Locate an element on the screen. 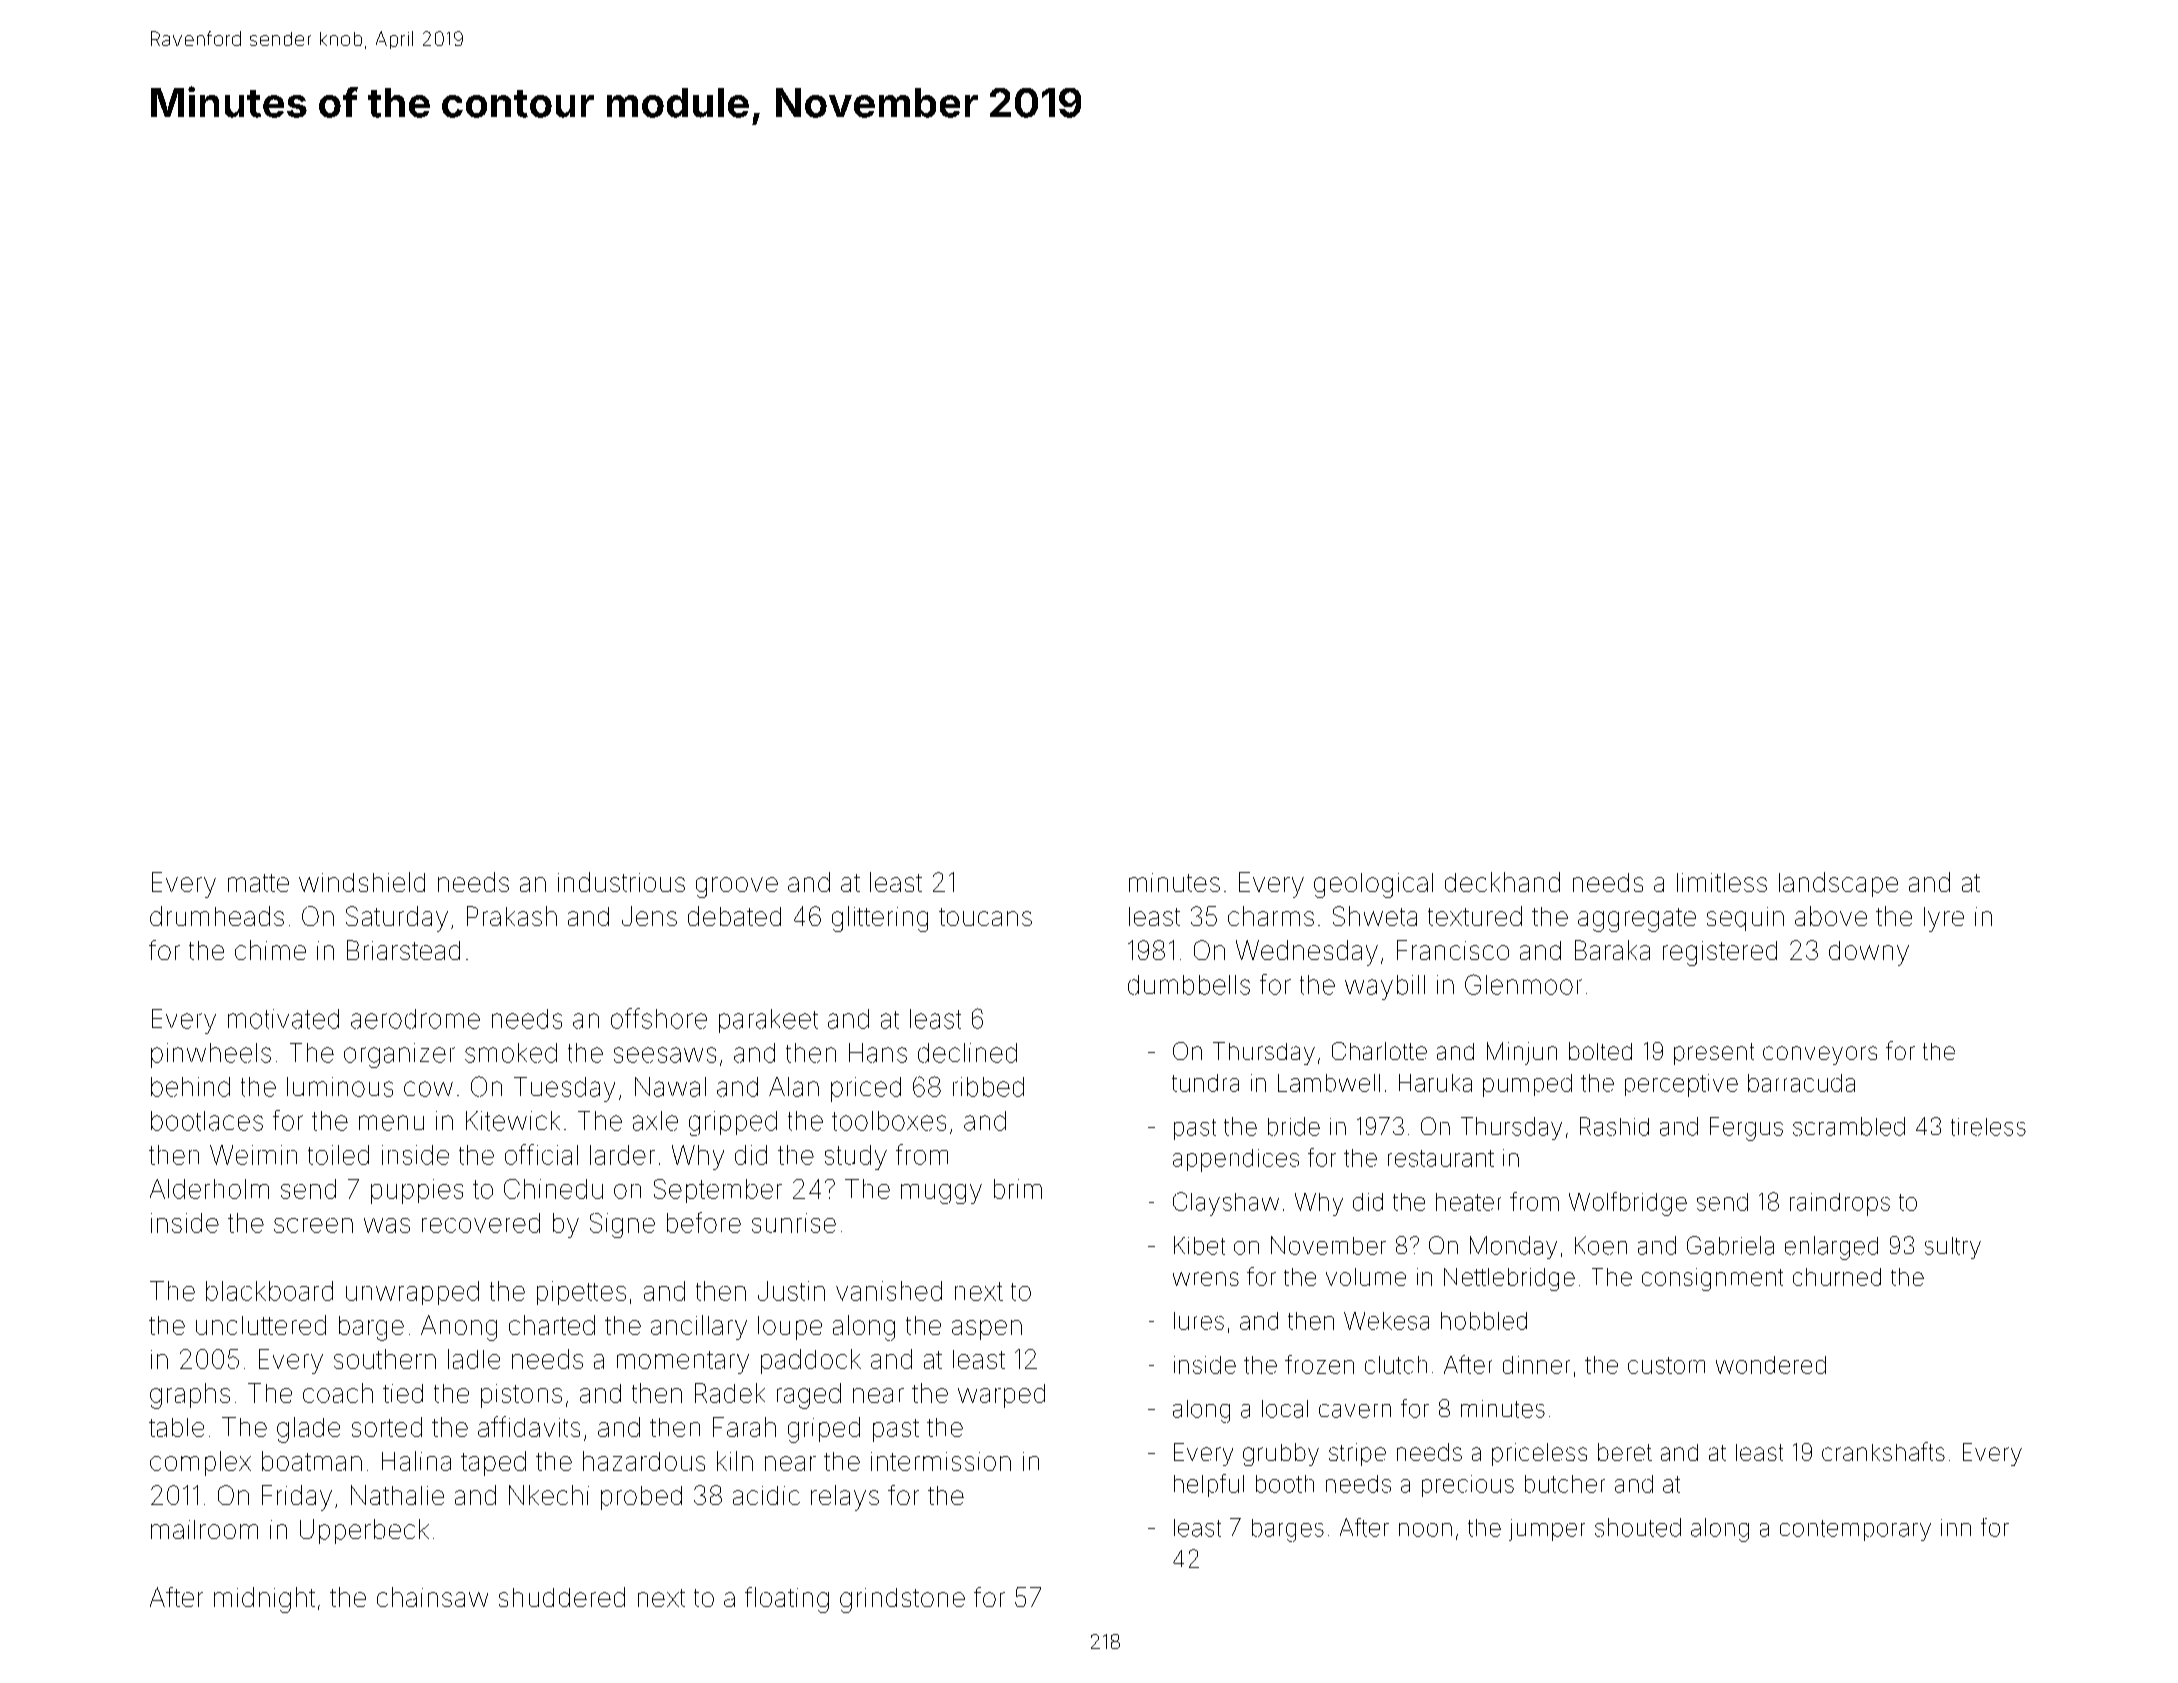 The width and height of the screenshot is (2178, 1683). Lambwell is located at coordinates (1329, 1083).
